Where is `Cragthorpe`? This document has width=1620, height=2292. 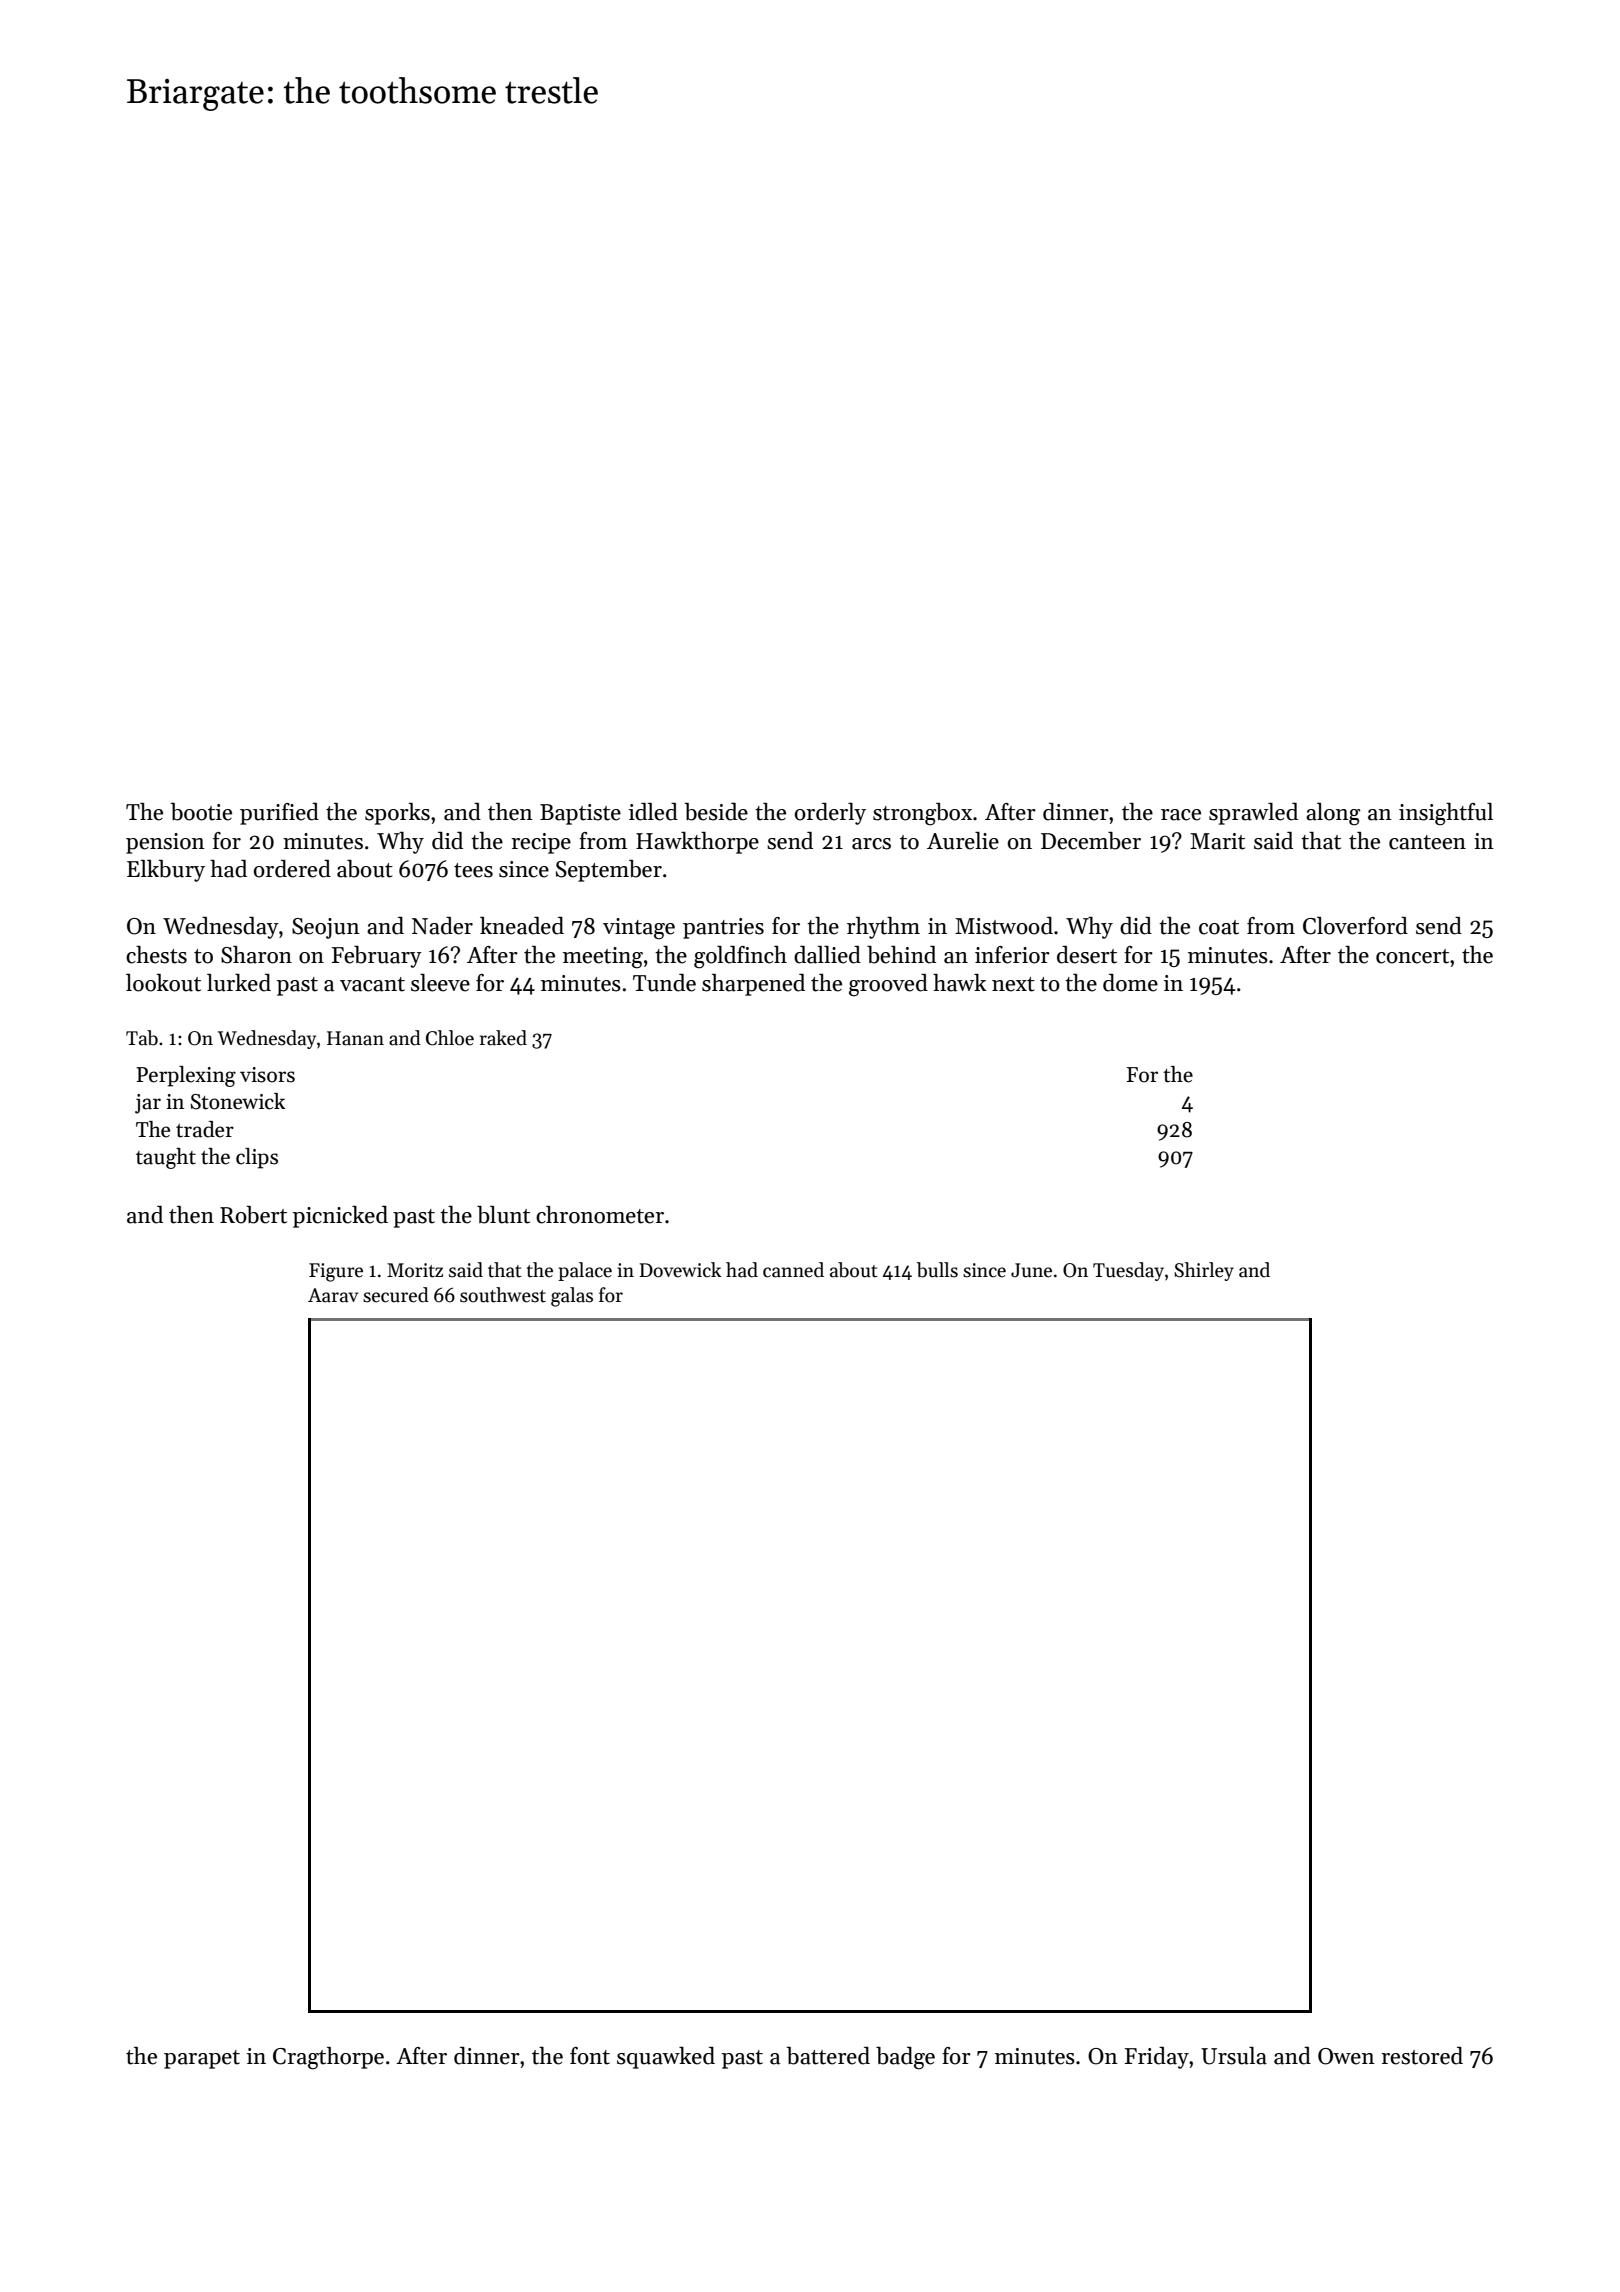
Cragthorpe is located at coordinates (328, 2058).
